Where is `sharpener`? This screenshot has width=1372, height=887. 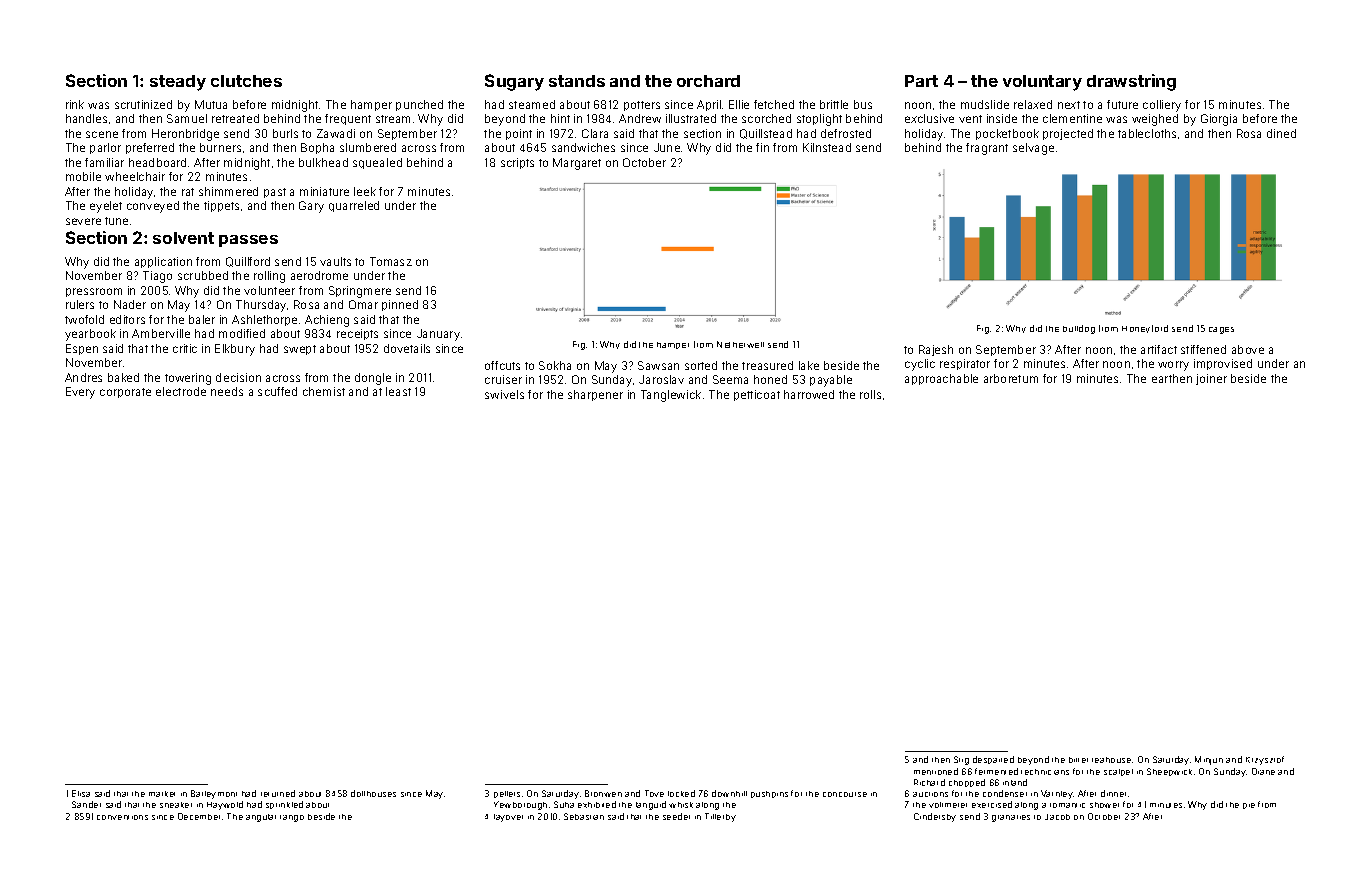
sharpener is located at coordinates (595, 395).
